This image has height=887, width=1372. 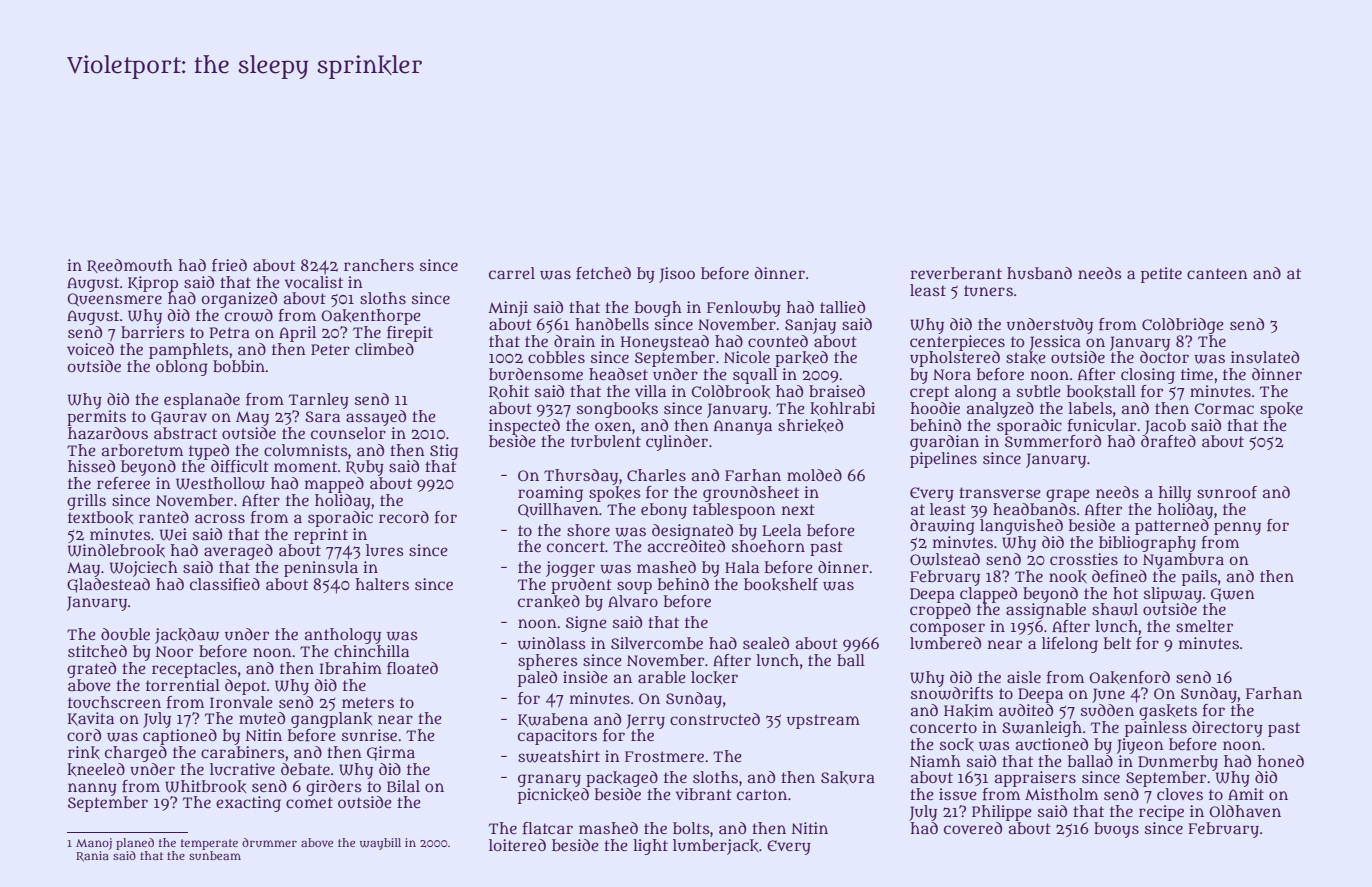 What do you see at coordinates (1265, 357) in the image?
I see `insulated` at bounding box center [1265, 357].
